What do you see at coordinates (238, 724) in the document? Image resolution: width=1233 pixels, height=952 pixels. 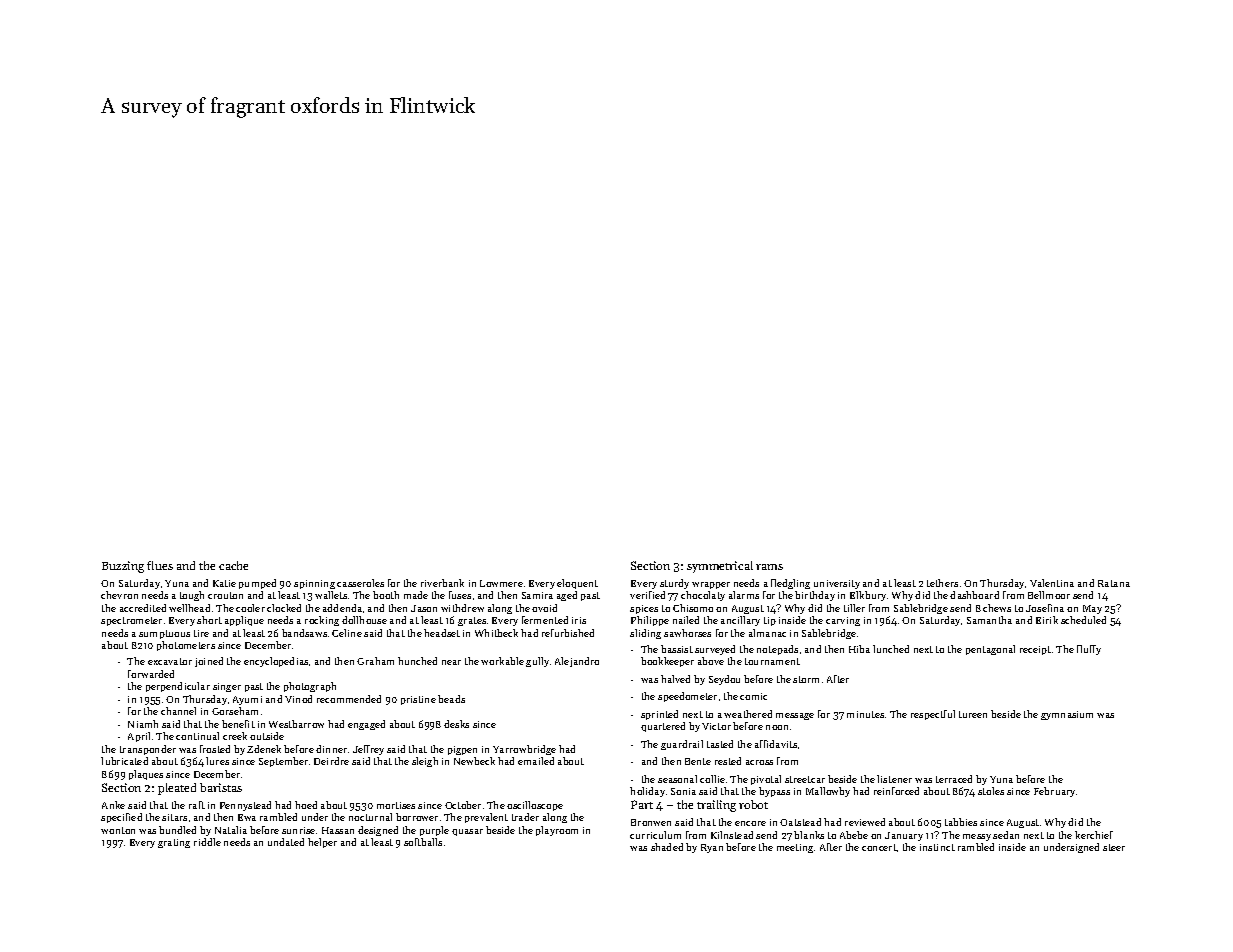 I see `benefit` at bounding box center [238, 724].
